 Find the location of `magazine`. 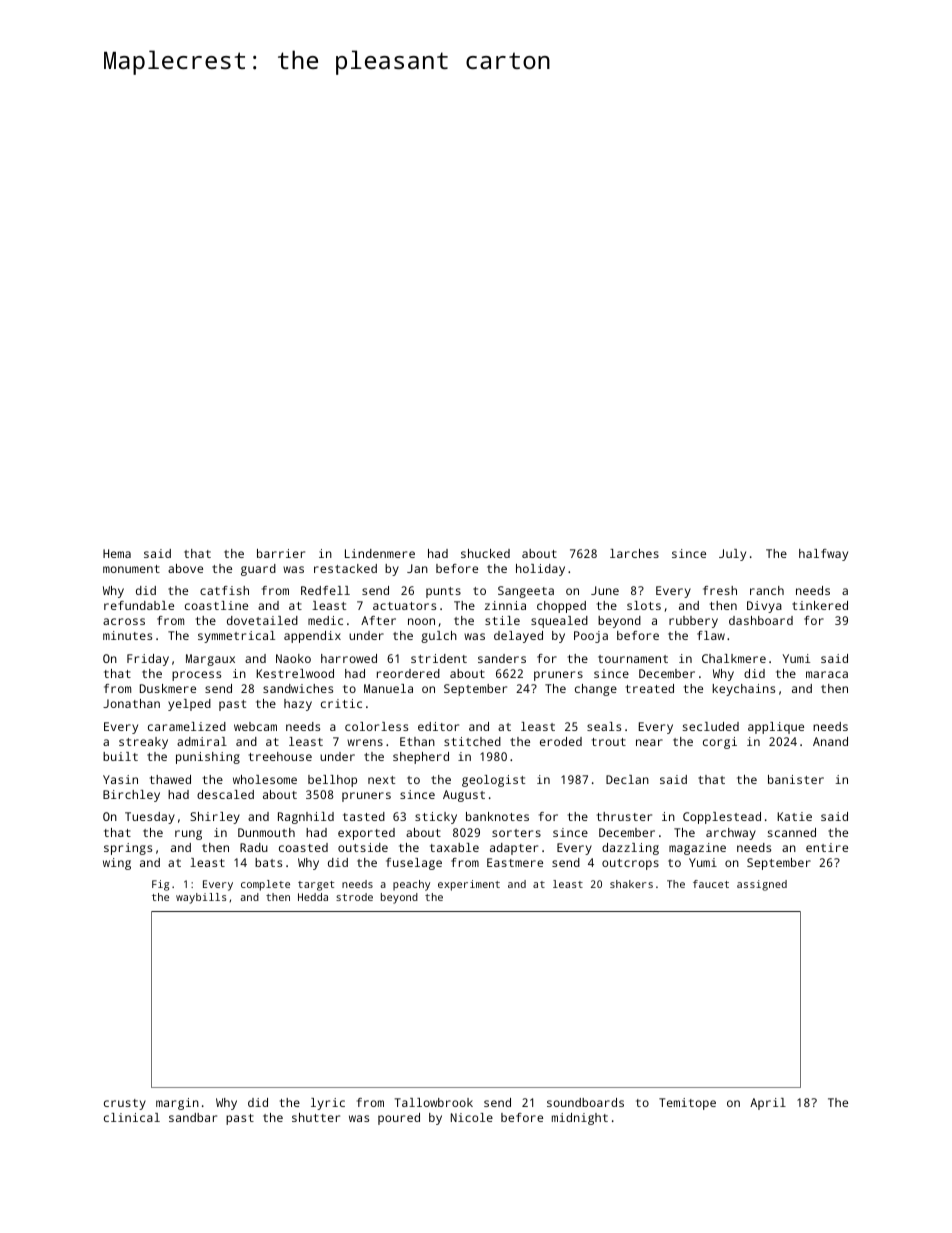

magazine is located at coordinates (697, 849).
